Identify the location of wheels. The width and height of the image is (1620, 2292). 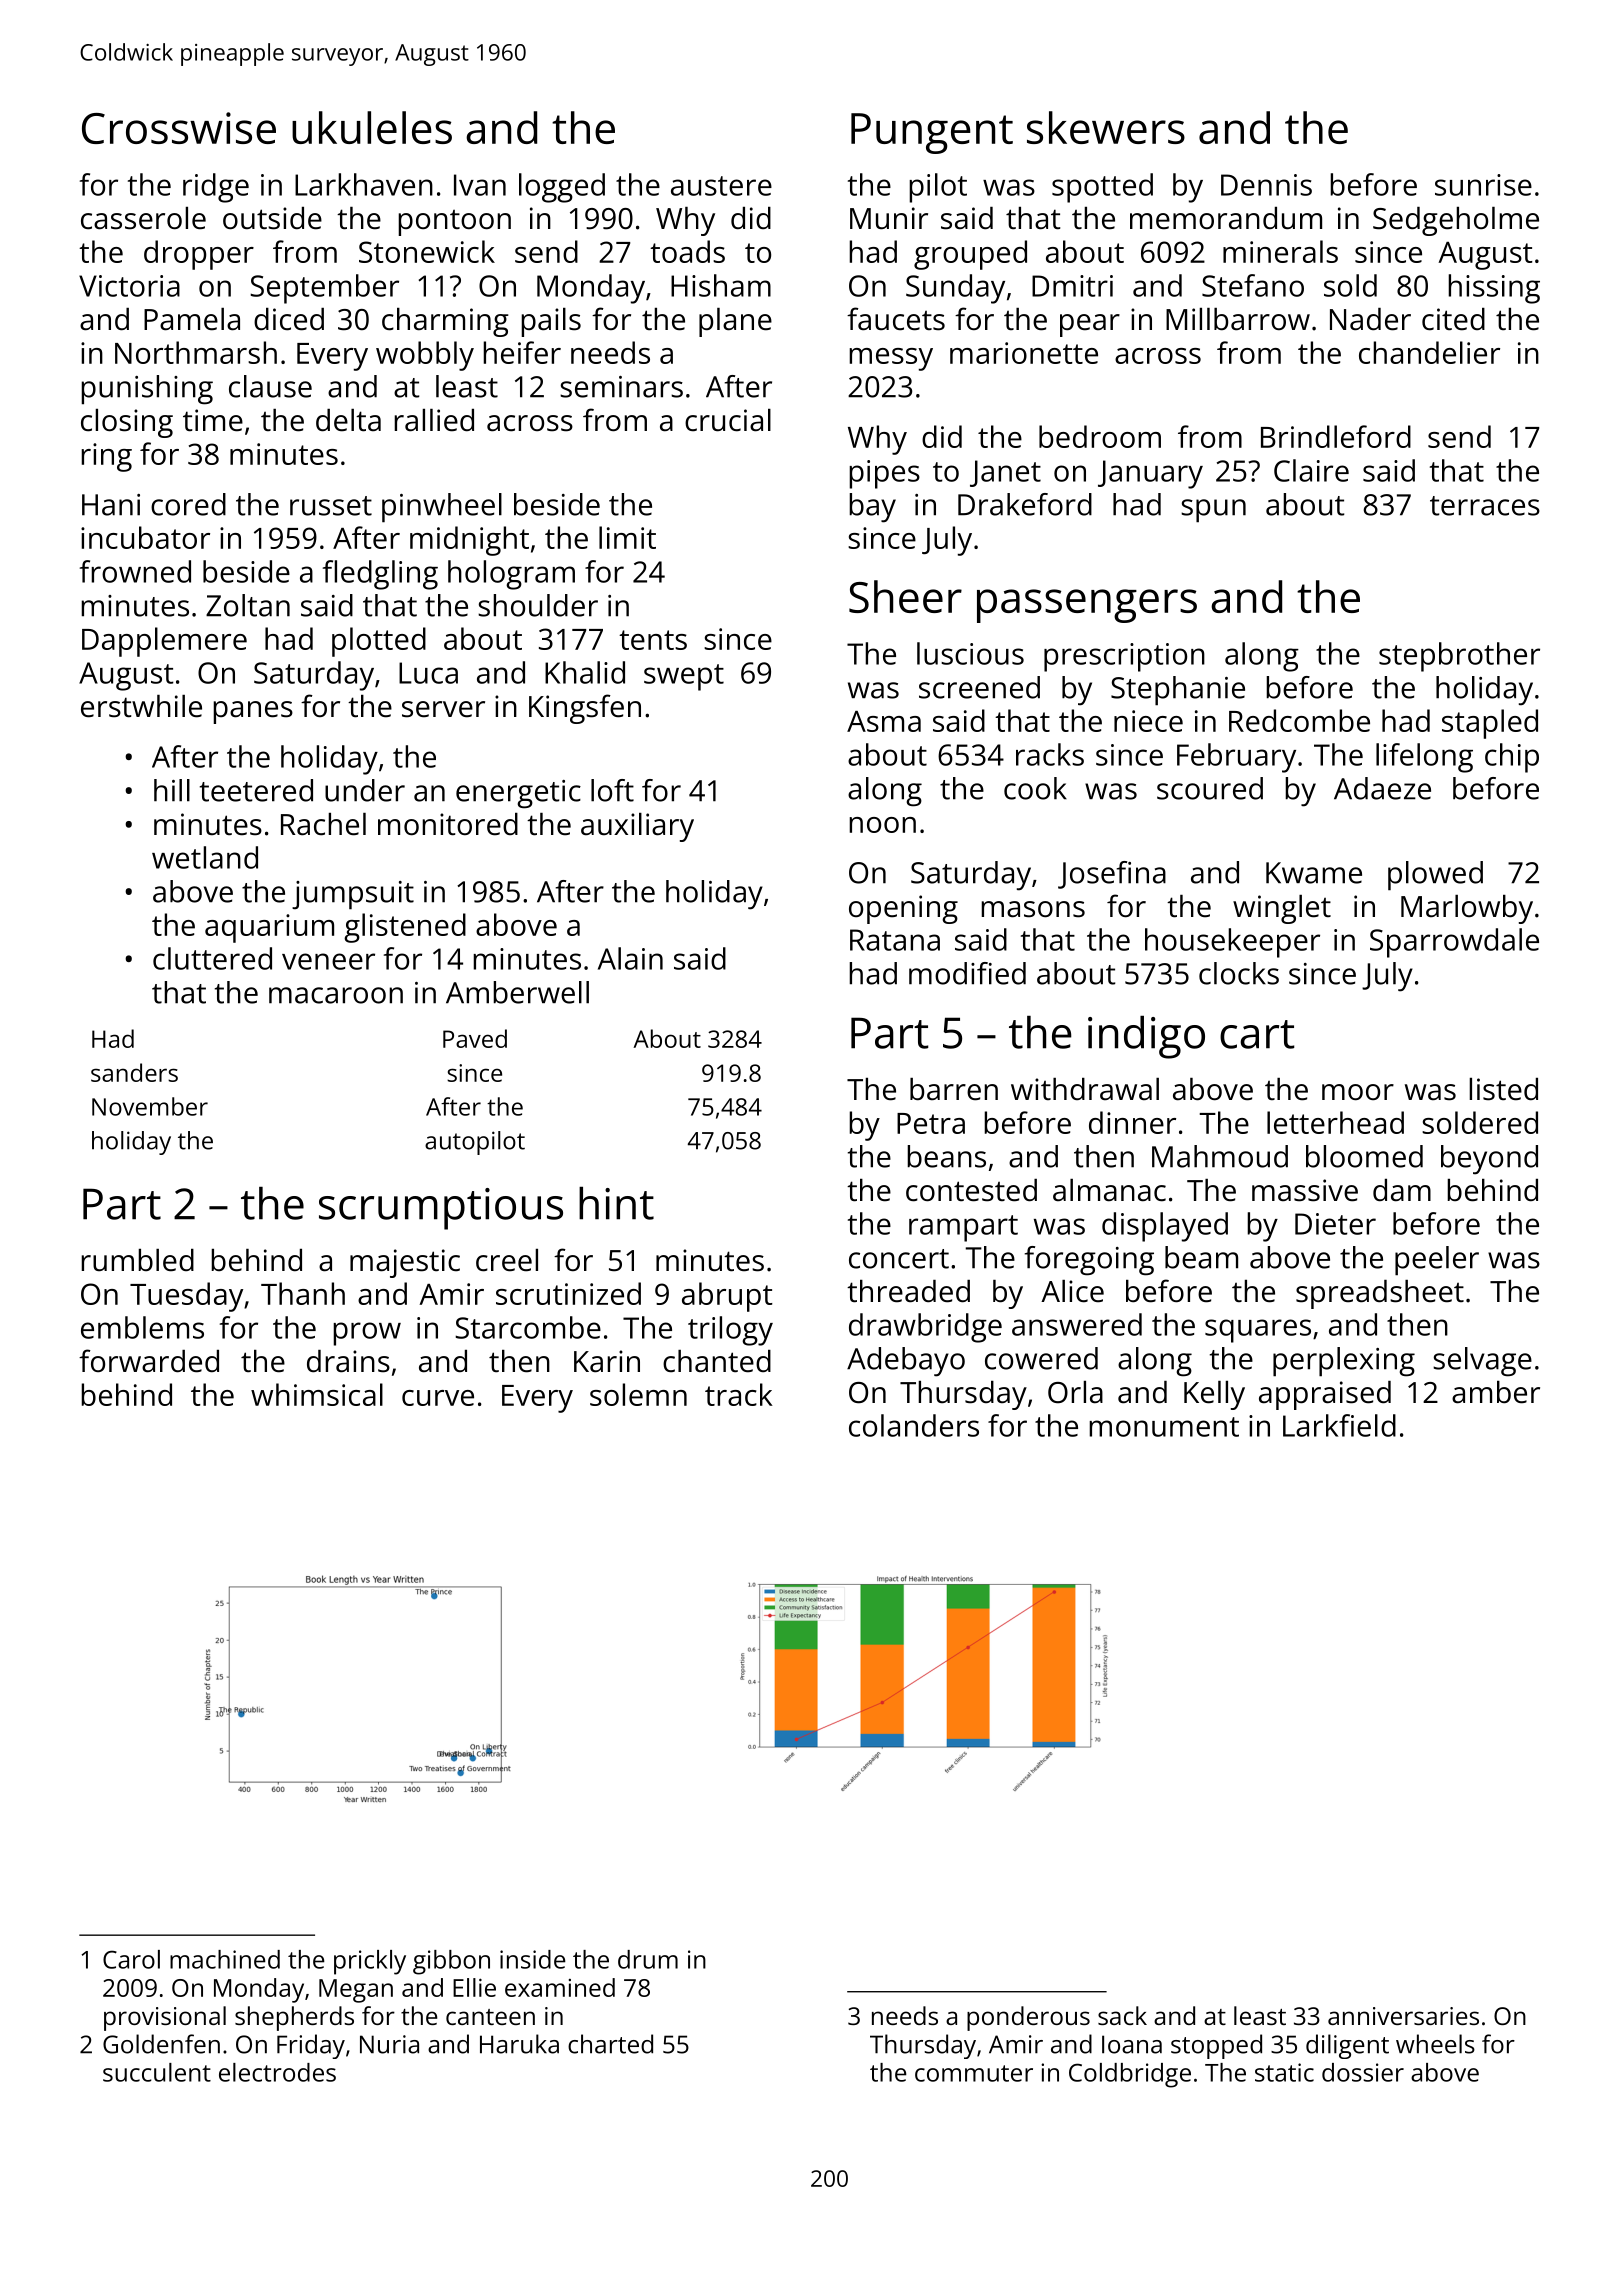
(1435, 2044).
